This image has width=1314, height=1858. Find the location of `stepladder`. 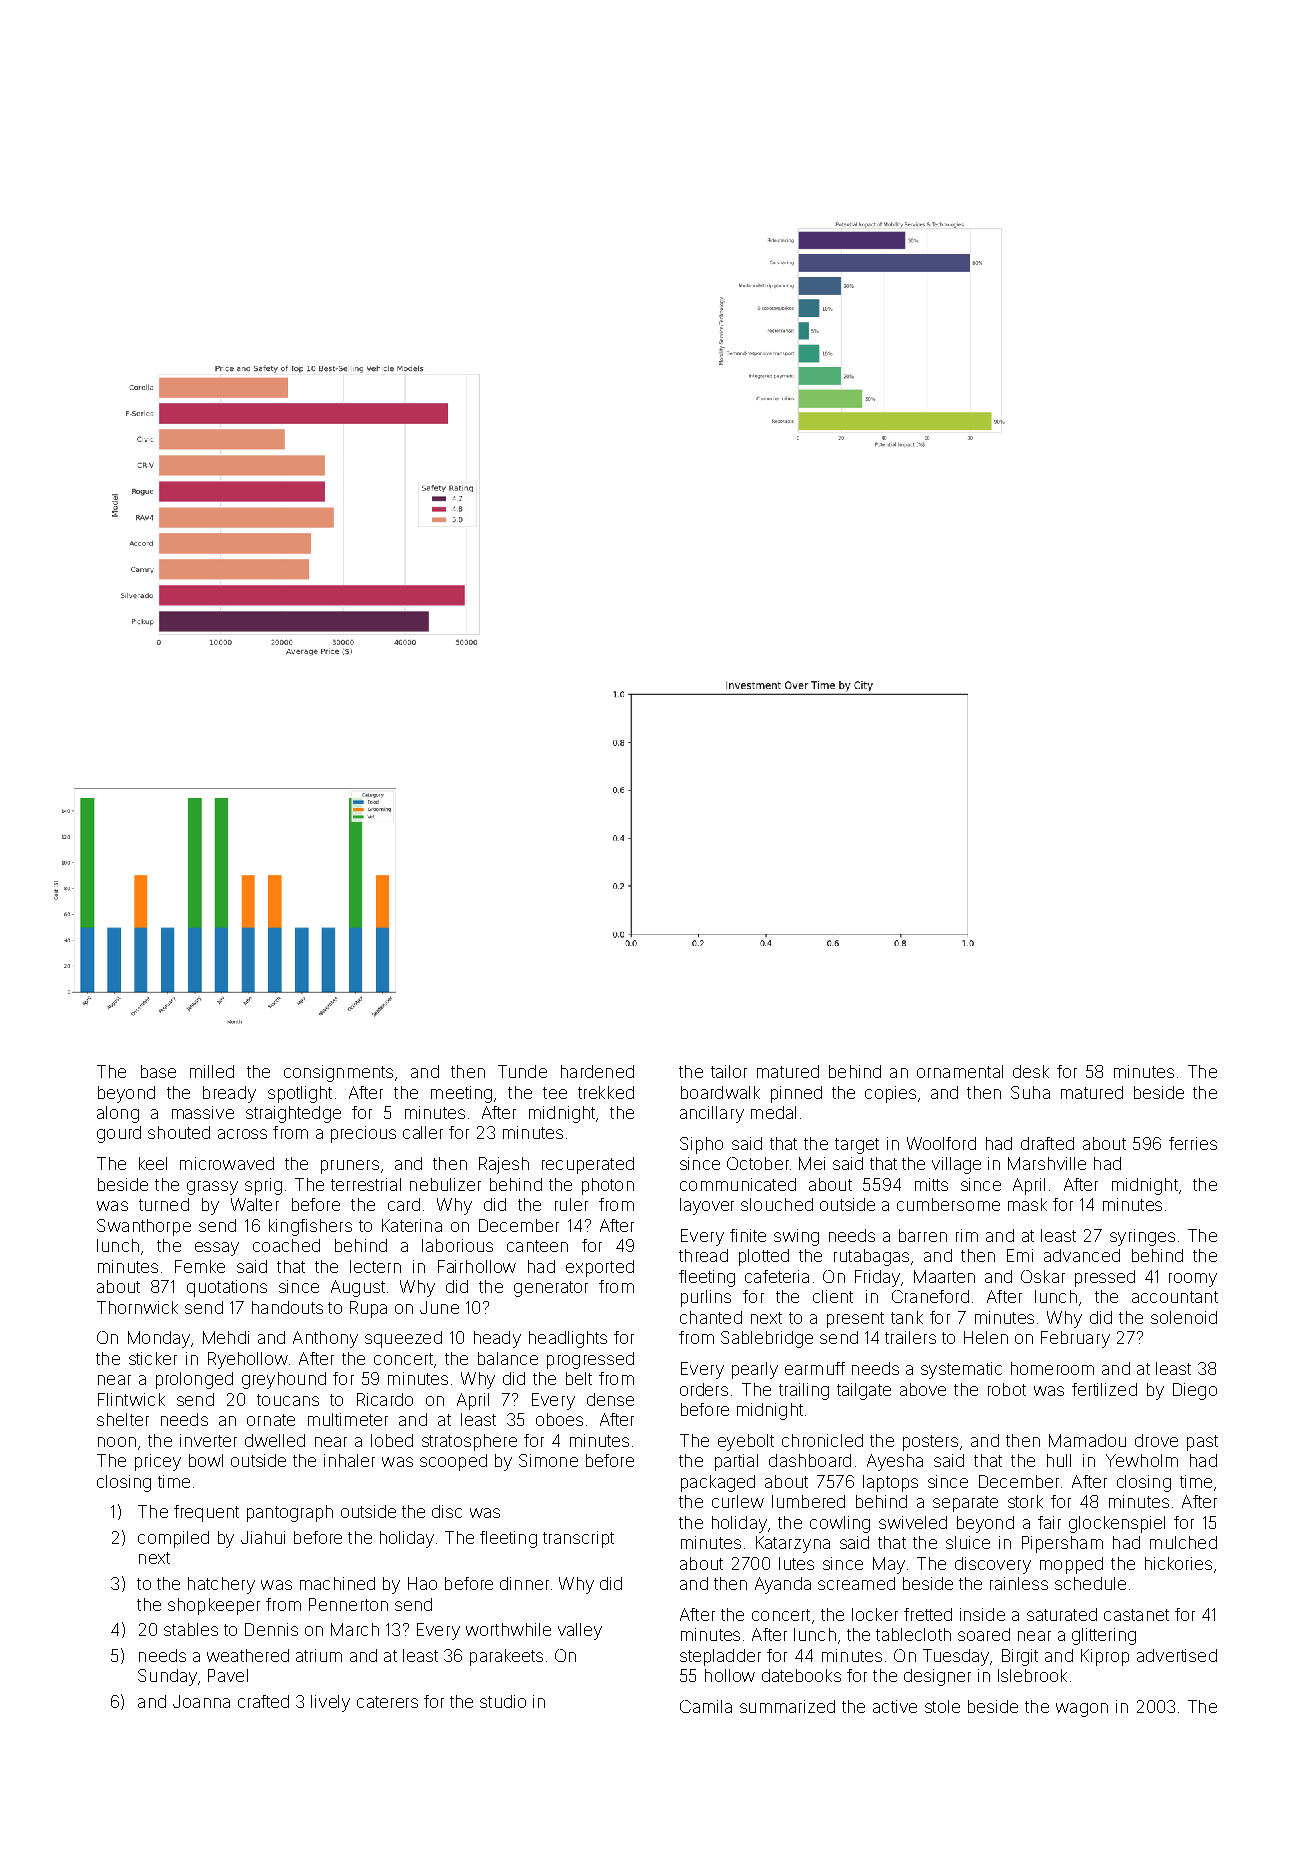

stepladder is located at coordinates (720, 1657).
